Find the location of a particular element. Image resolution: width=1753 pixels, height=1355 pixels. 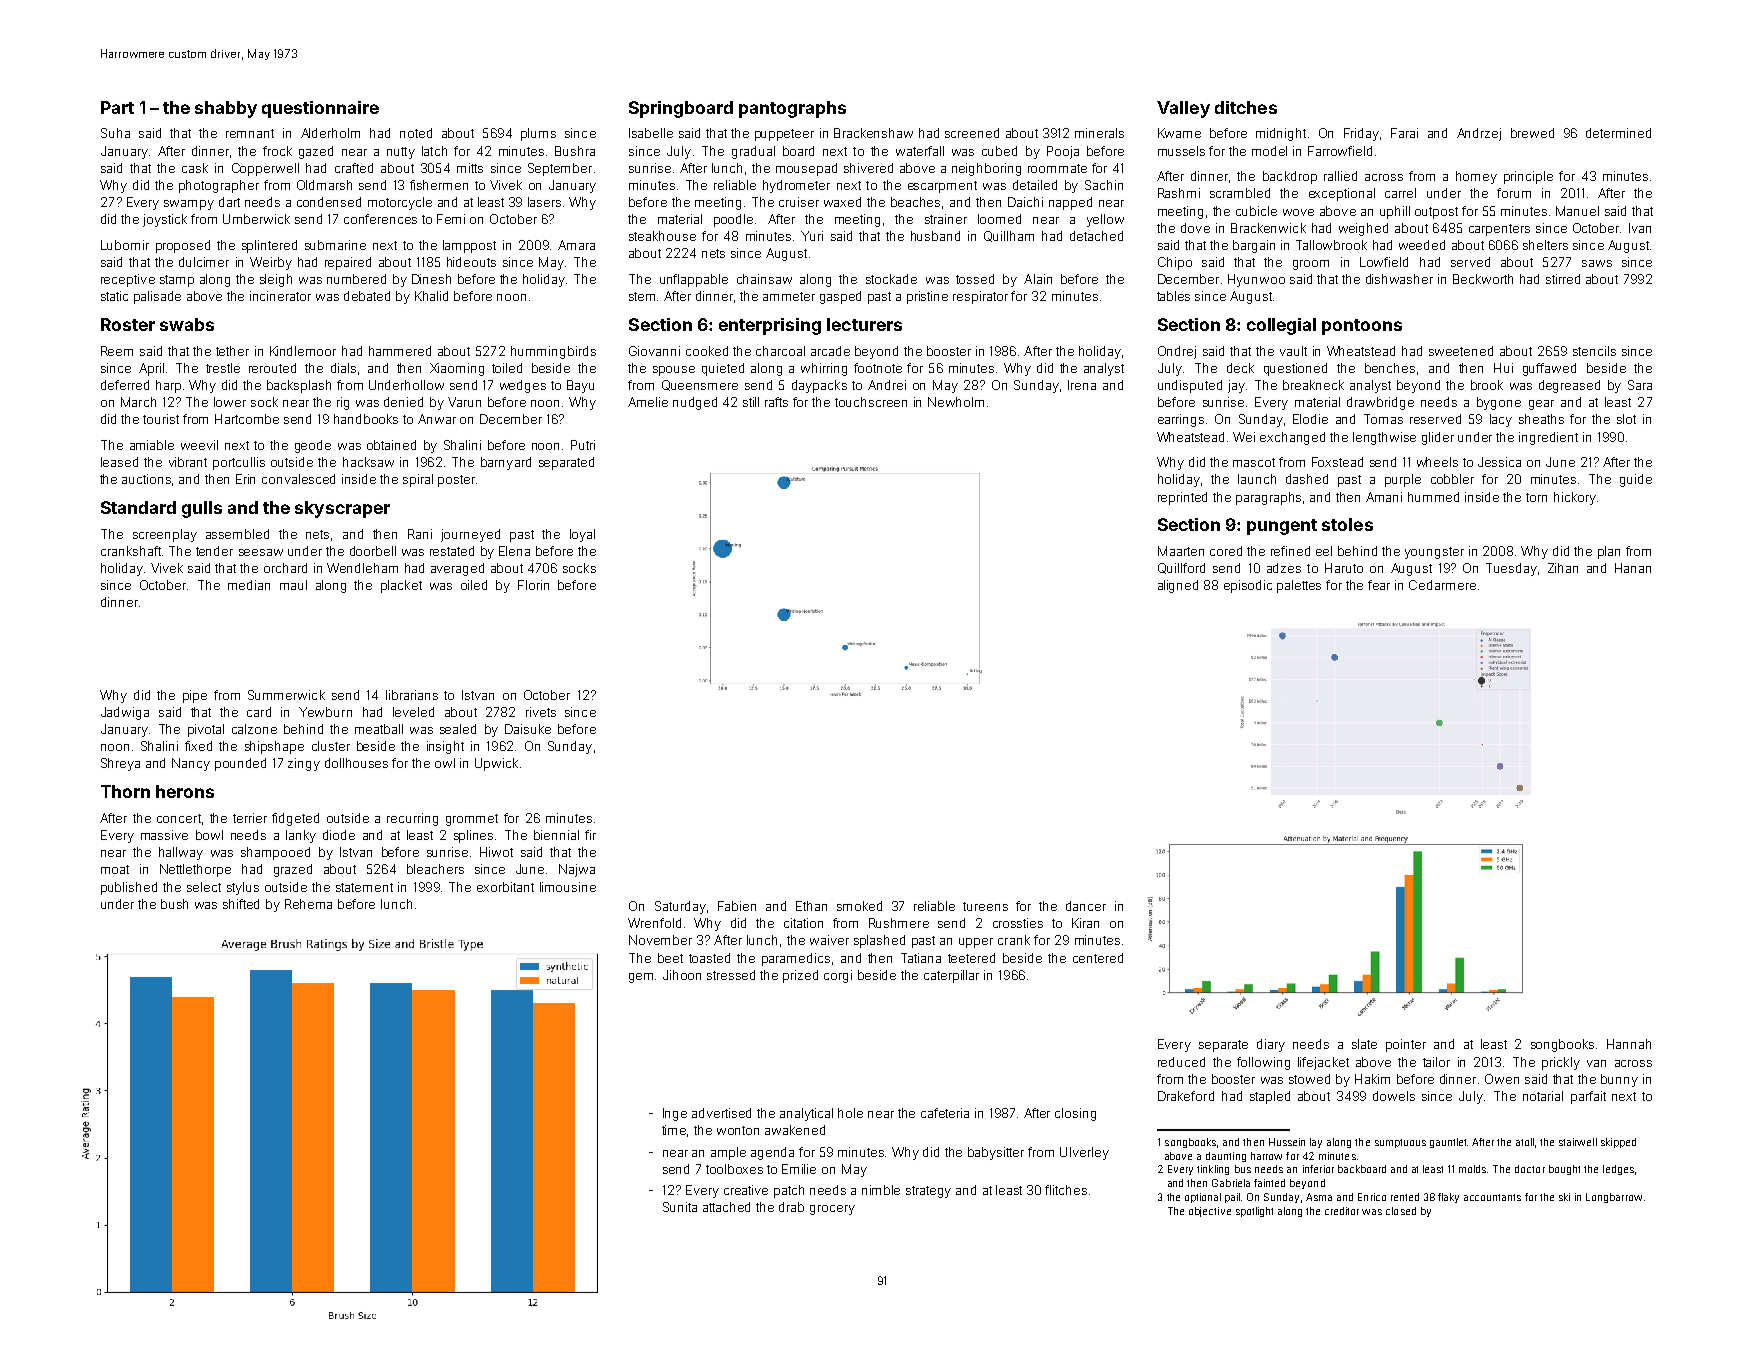

pantographs is located at coordinates (792, 109).
